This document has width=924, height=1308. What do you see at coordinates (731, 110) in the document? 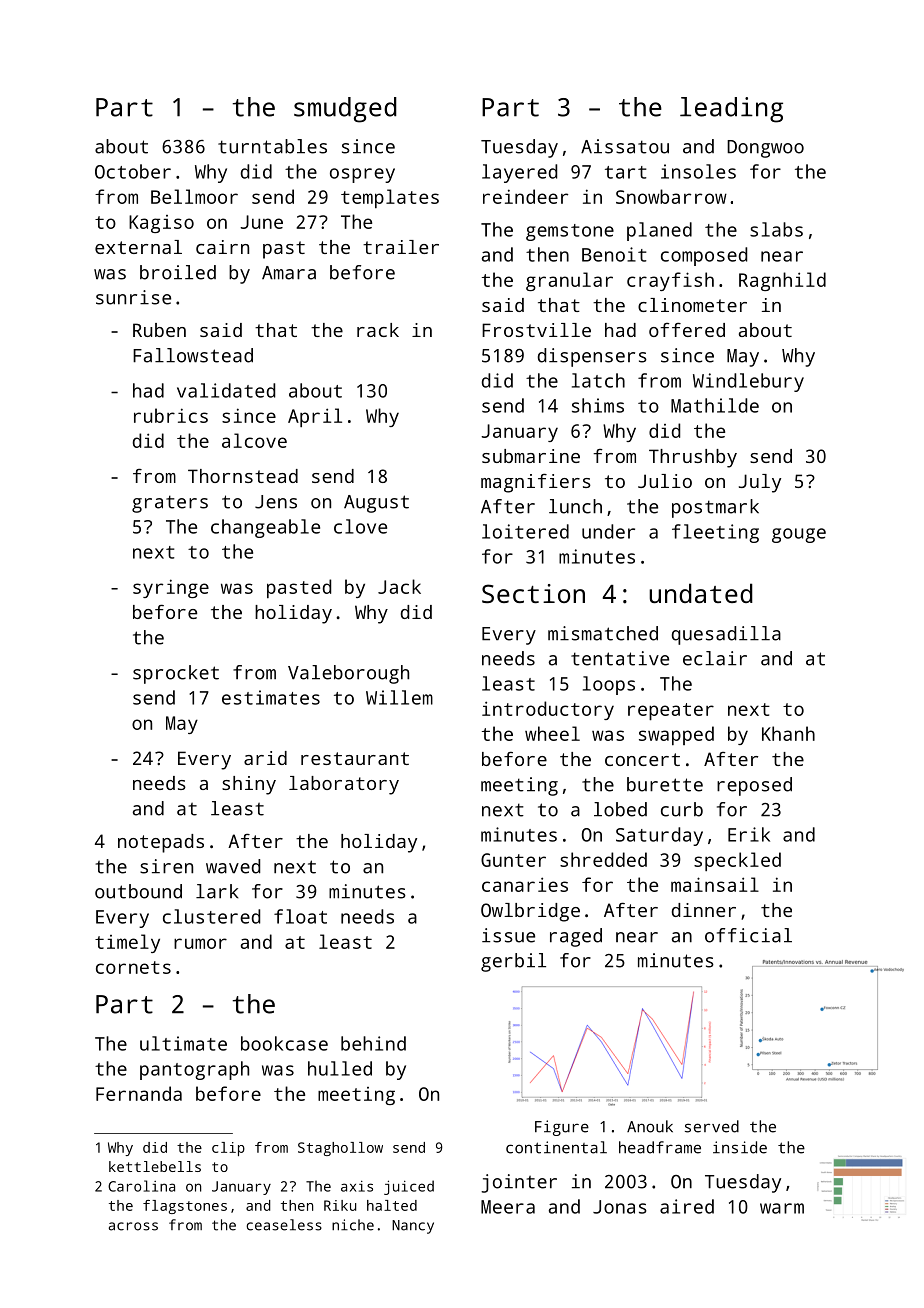
I see `leading` at bounding box center [731, 110].
